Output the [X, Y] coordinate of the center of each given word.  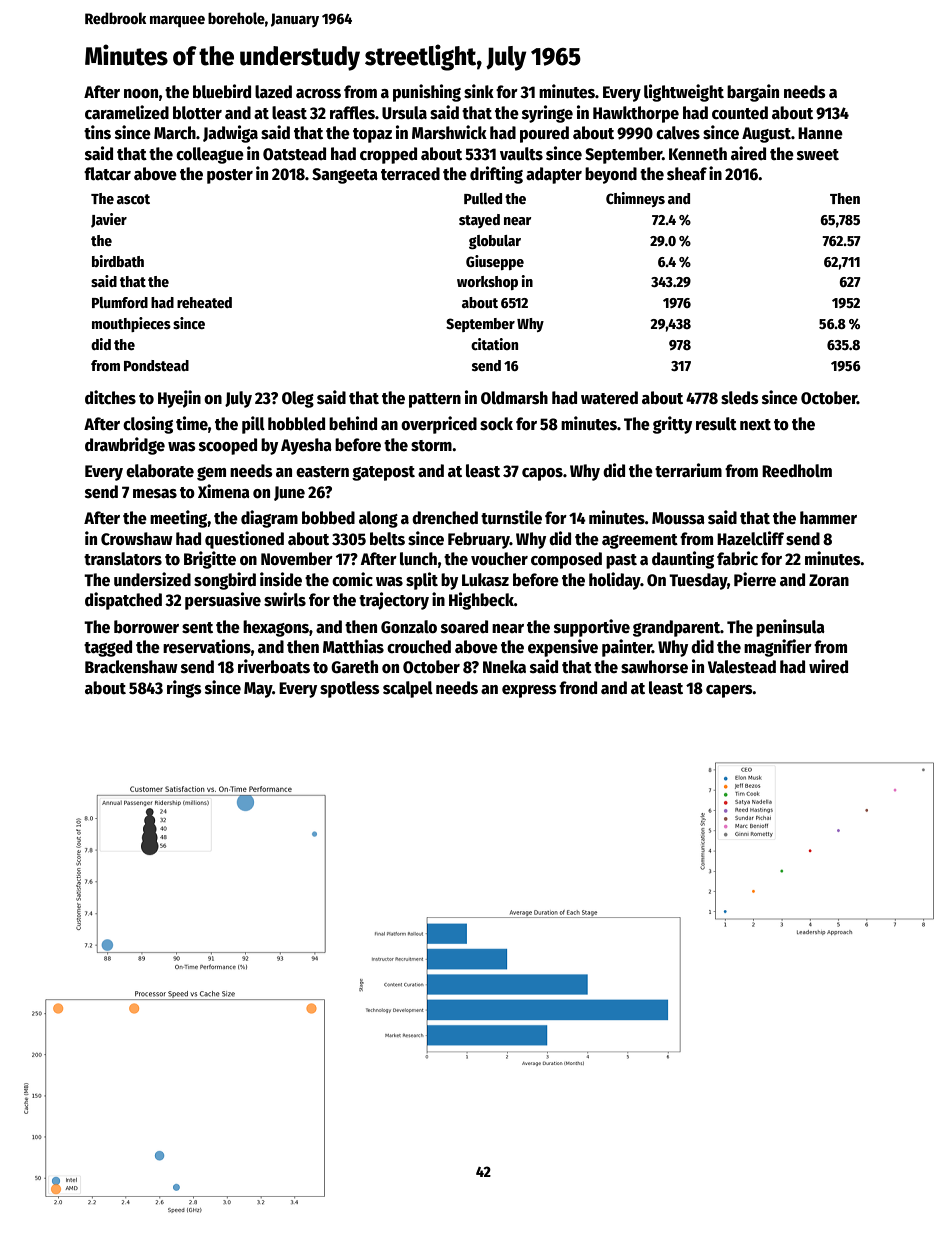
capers [729, 691]
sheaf [687, 174]
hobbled [296, 424]
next [755, 425]
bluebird [222, 91]
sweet [818, 155]
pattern [435, 400]
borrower [146, 627]
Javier [109, 220]
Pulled [483, 198]
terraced [410, 174]
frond [578, 688]
